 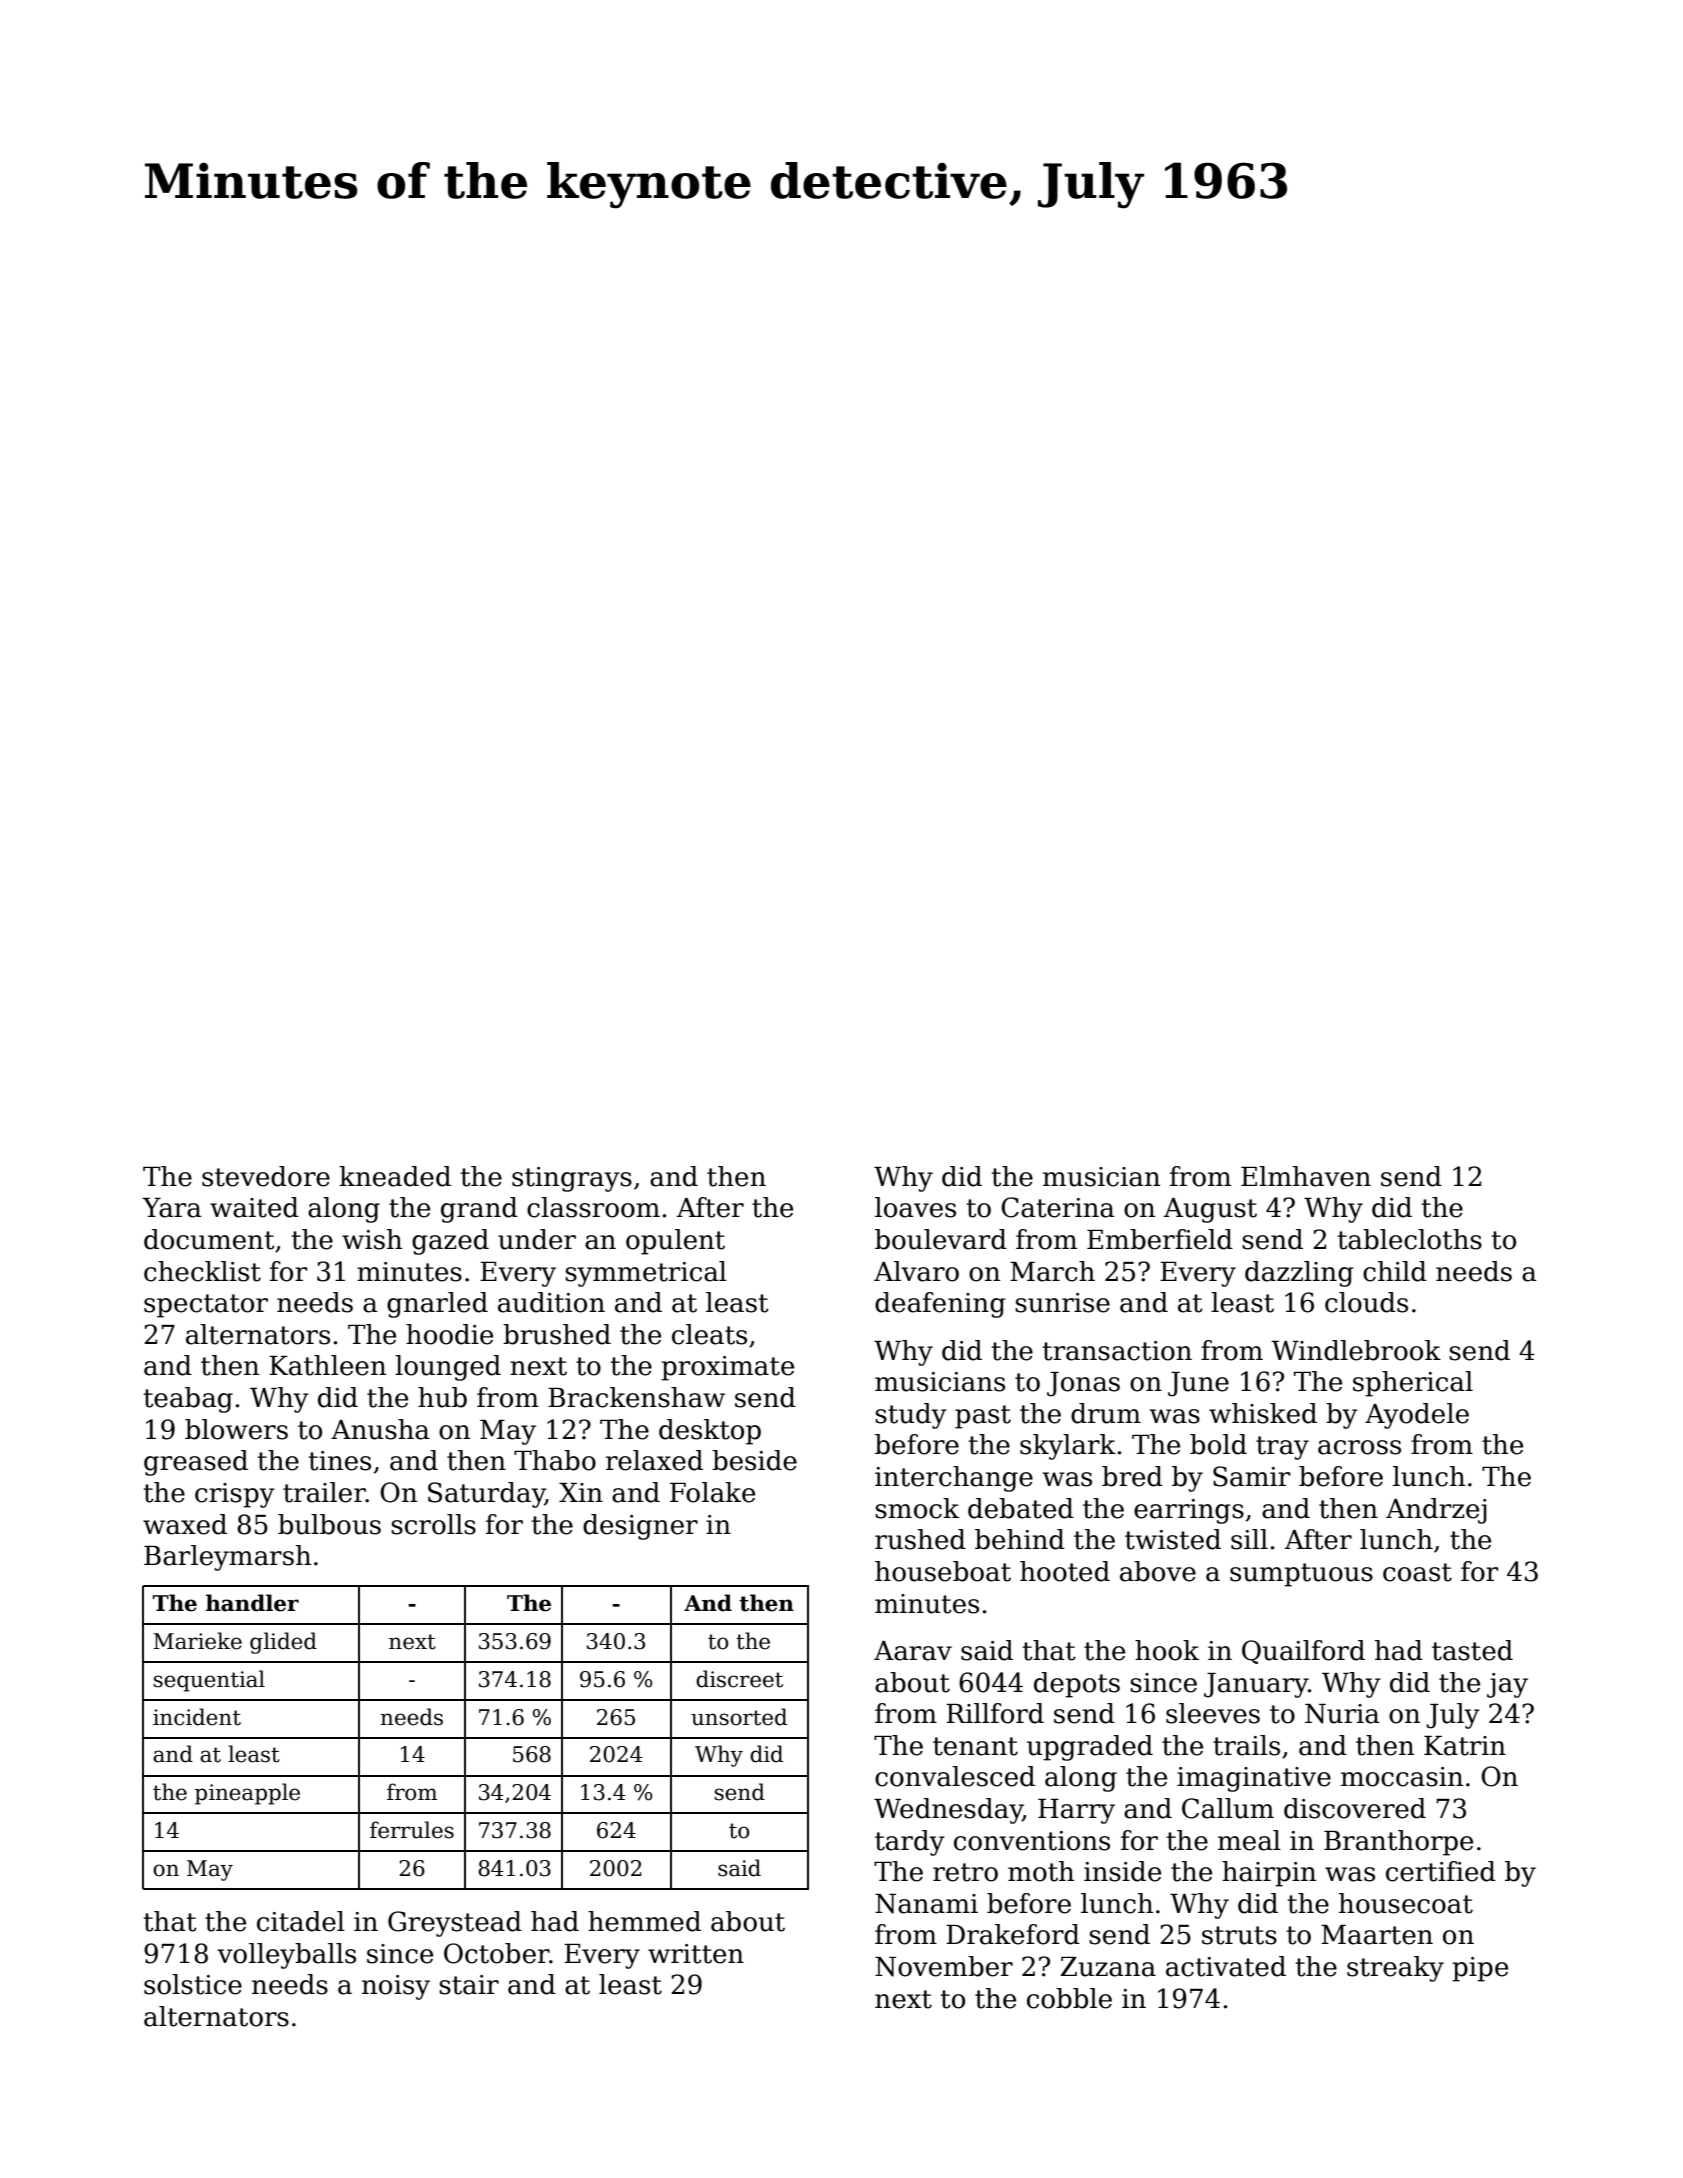 I want to click on loaves, so click(x=915, y=1207).
